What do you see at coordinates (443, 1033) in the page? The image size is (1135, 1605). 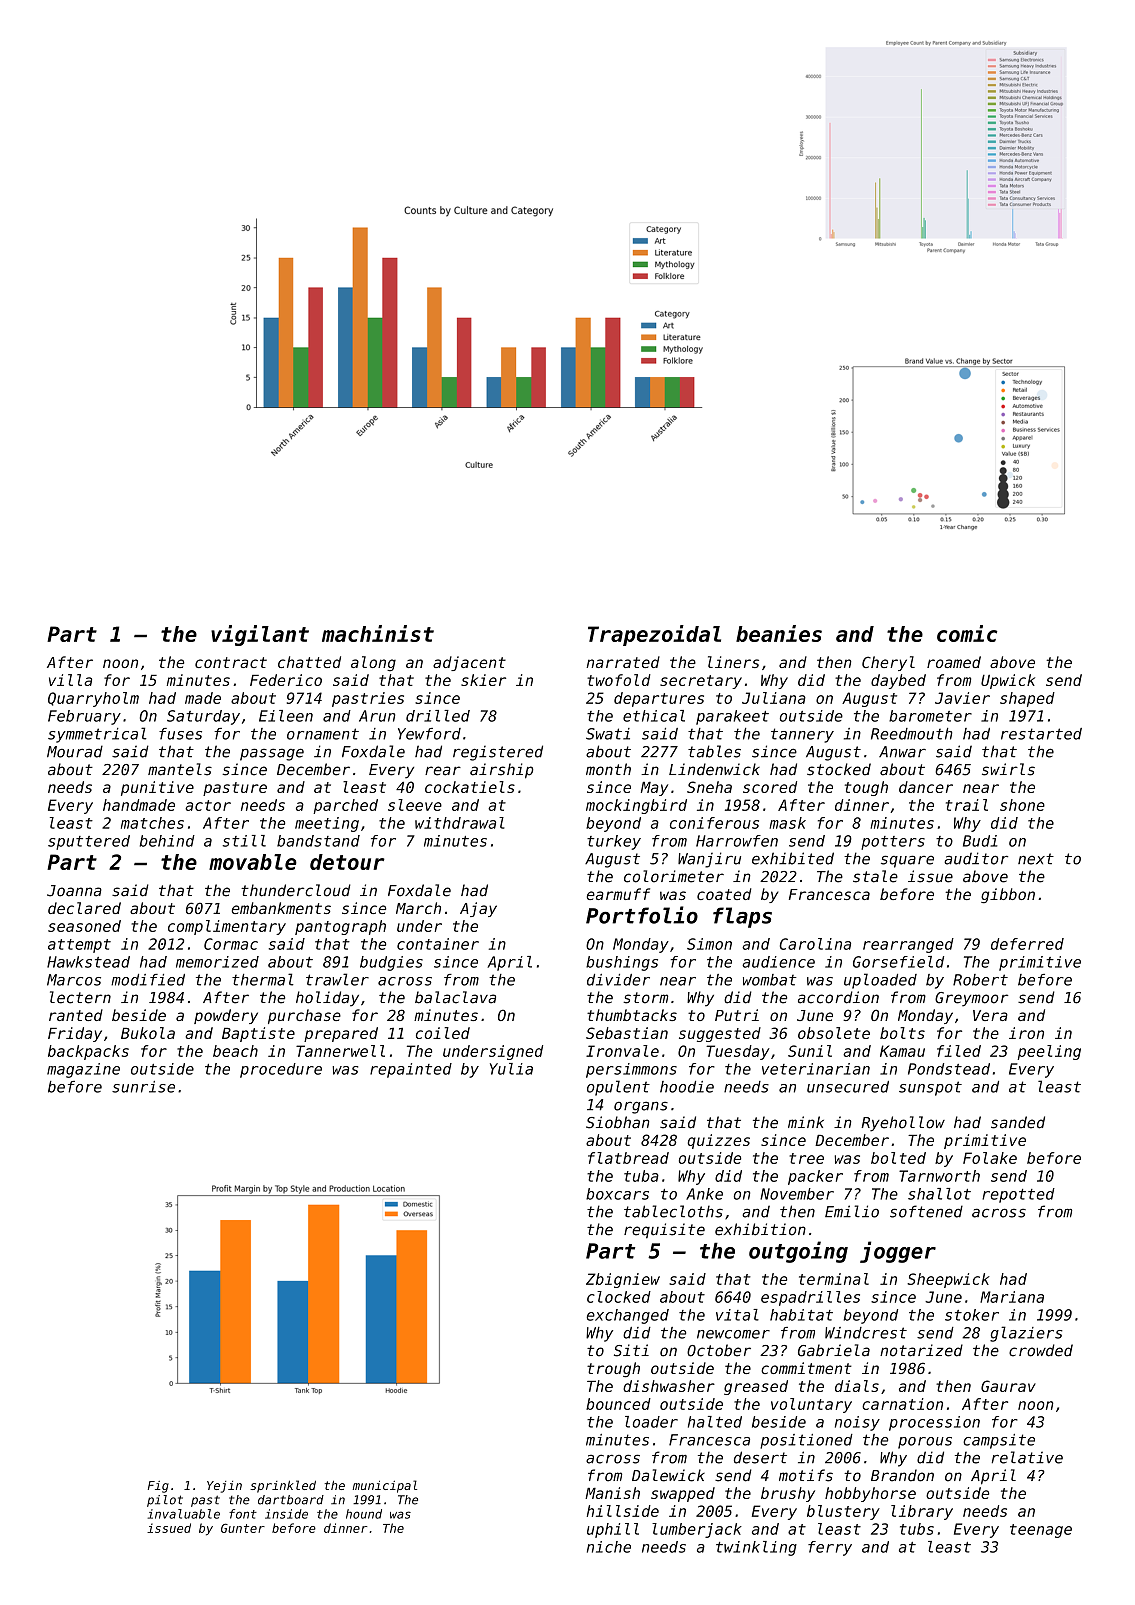 I see `coiled` at bounding box center [443, 1033].
